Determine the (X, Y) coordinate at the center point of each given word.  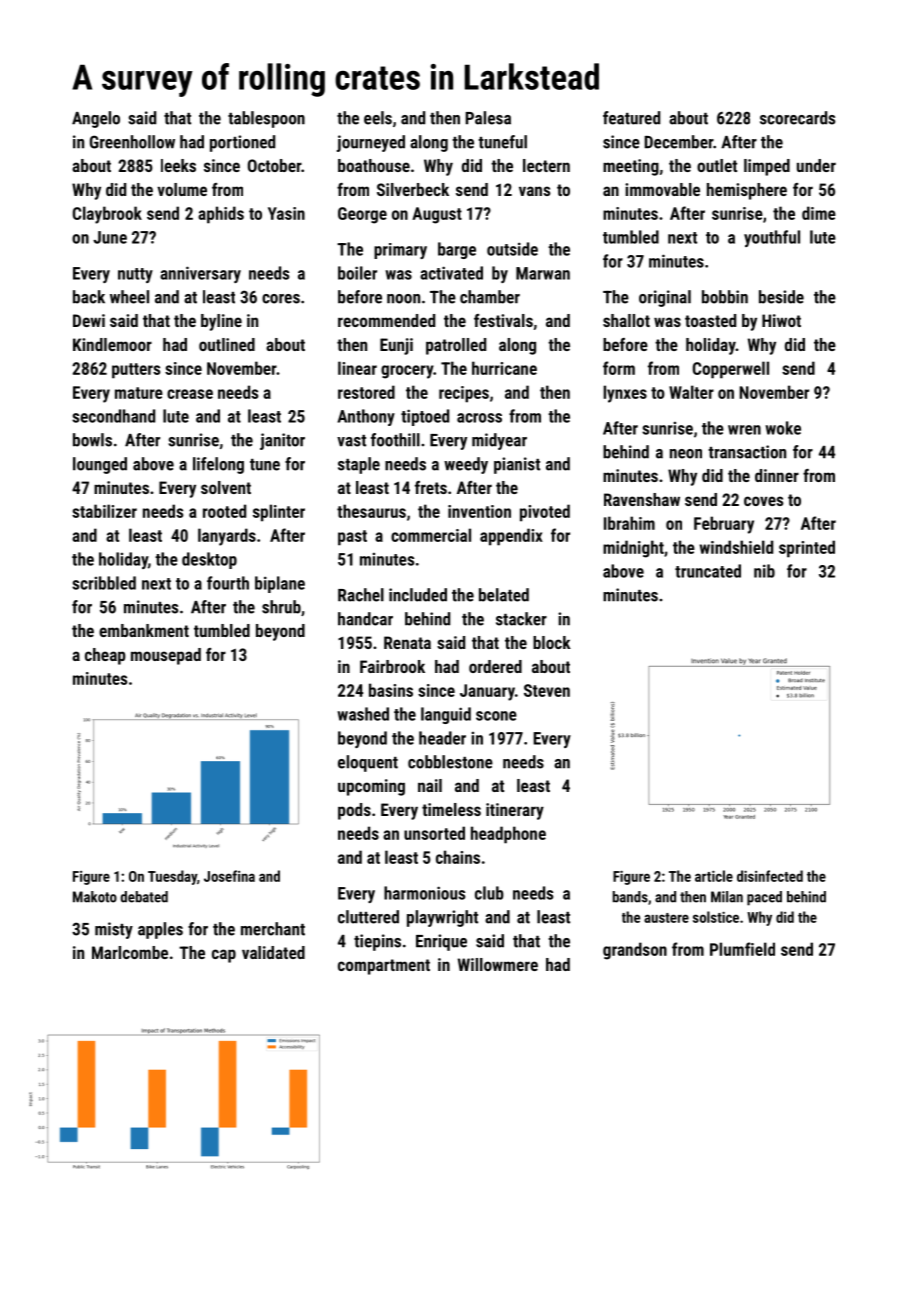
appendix (511, 537)
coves (763, 501)
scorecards (797, 118)
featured (631, 118)
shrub (281, 607)
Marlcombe (130, 952)
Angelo (96, 119)
